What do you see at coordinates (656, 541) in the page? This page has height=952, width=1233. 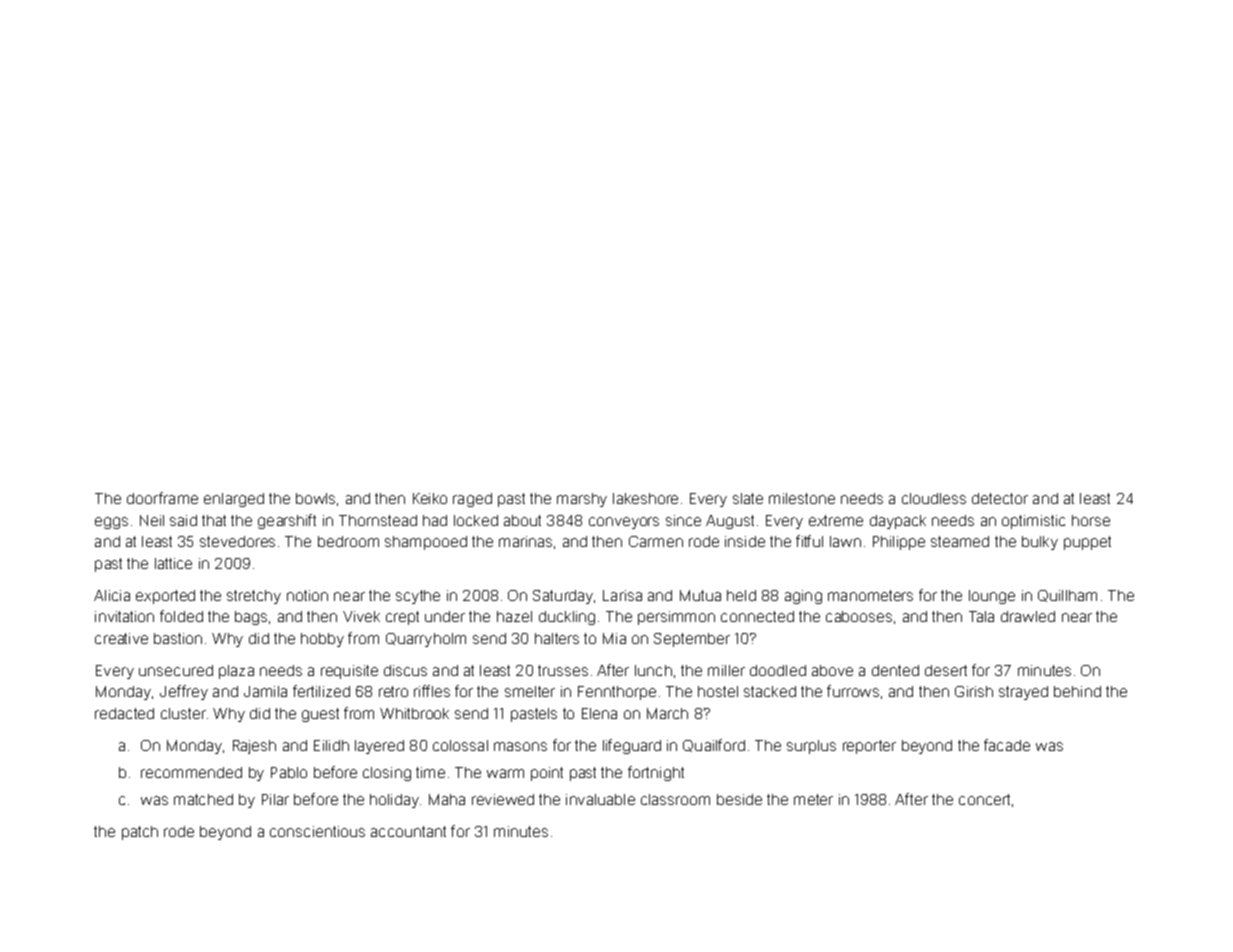 I see `Carmen` at bounding box center [656, 541].
